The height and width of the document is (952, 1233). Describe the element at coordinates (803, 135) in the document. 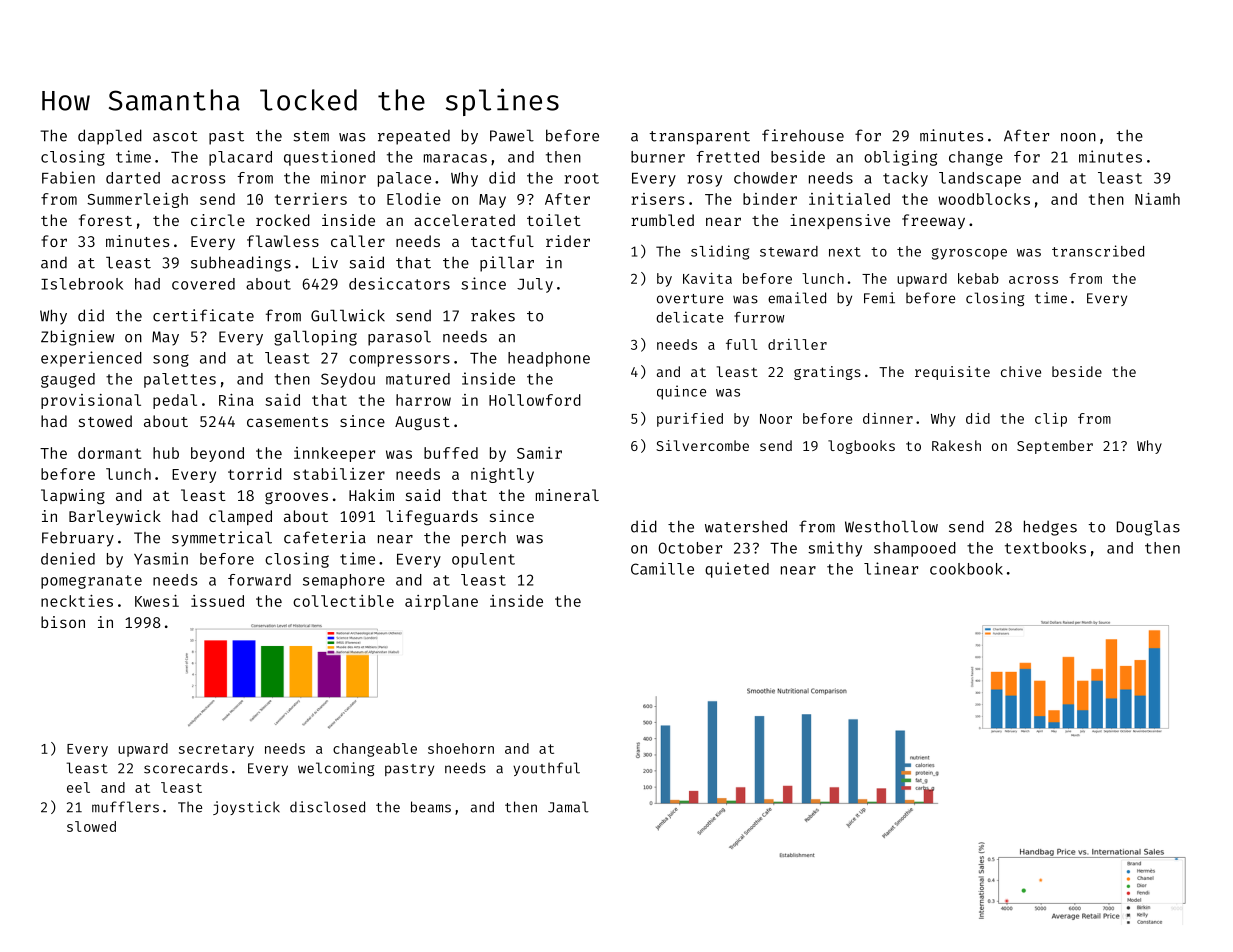

I see `firehouse` at that location.
